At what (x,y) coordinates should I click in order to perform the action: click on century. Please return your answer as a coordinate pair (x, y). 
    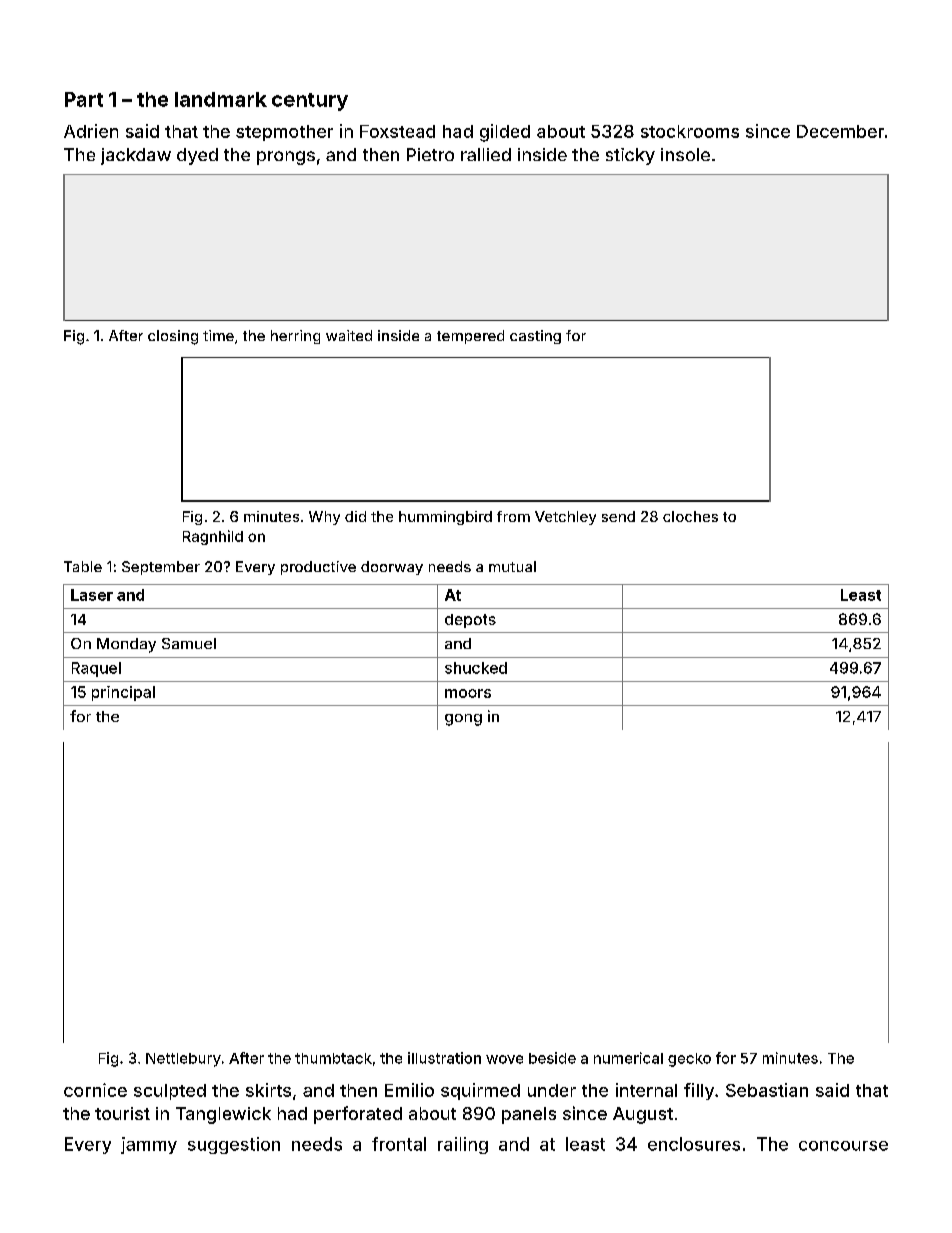
    Looking at the image, I should click on (310, 102).
